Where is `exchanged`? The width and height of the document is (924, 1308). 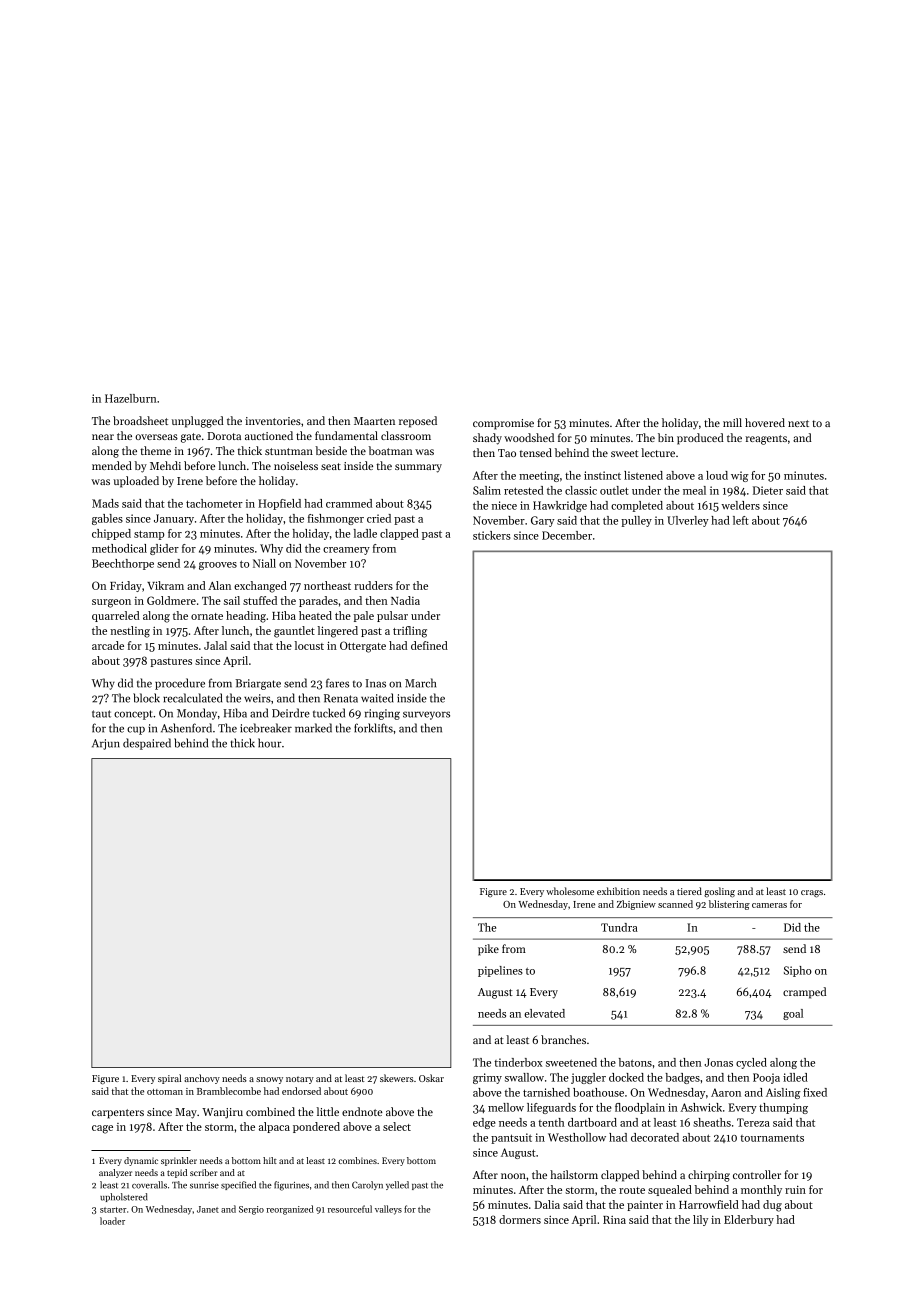
exchanged is located at coordinates (260, 587).
